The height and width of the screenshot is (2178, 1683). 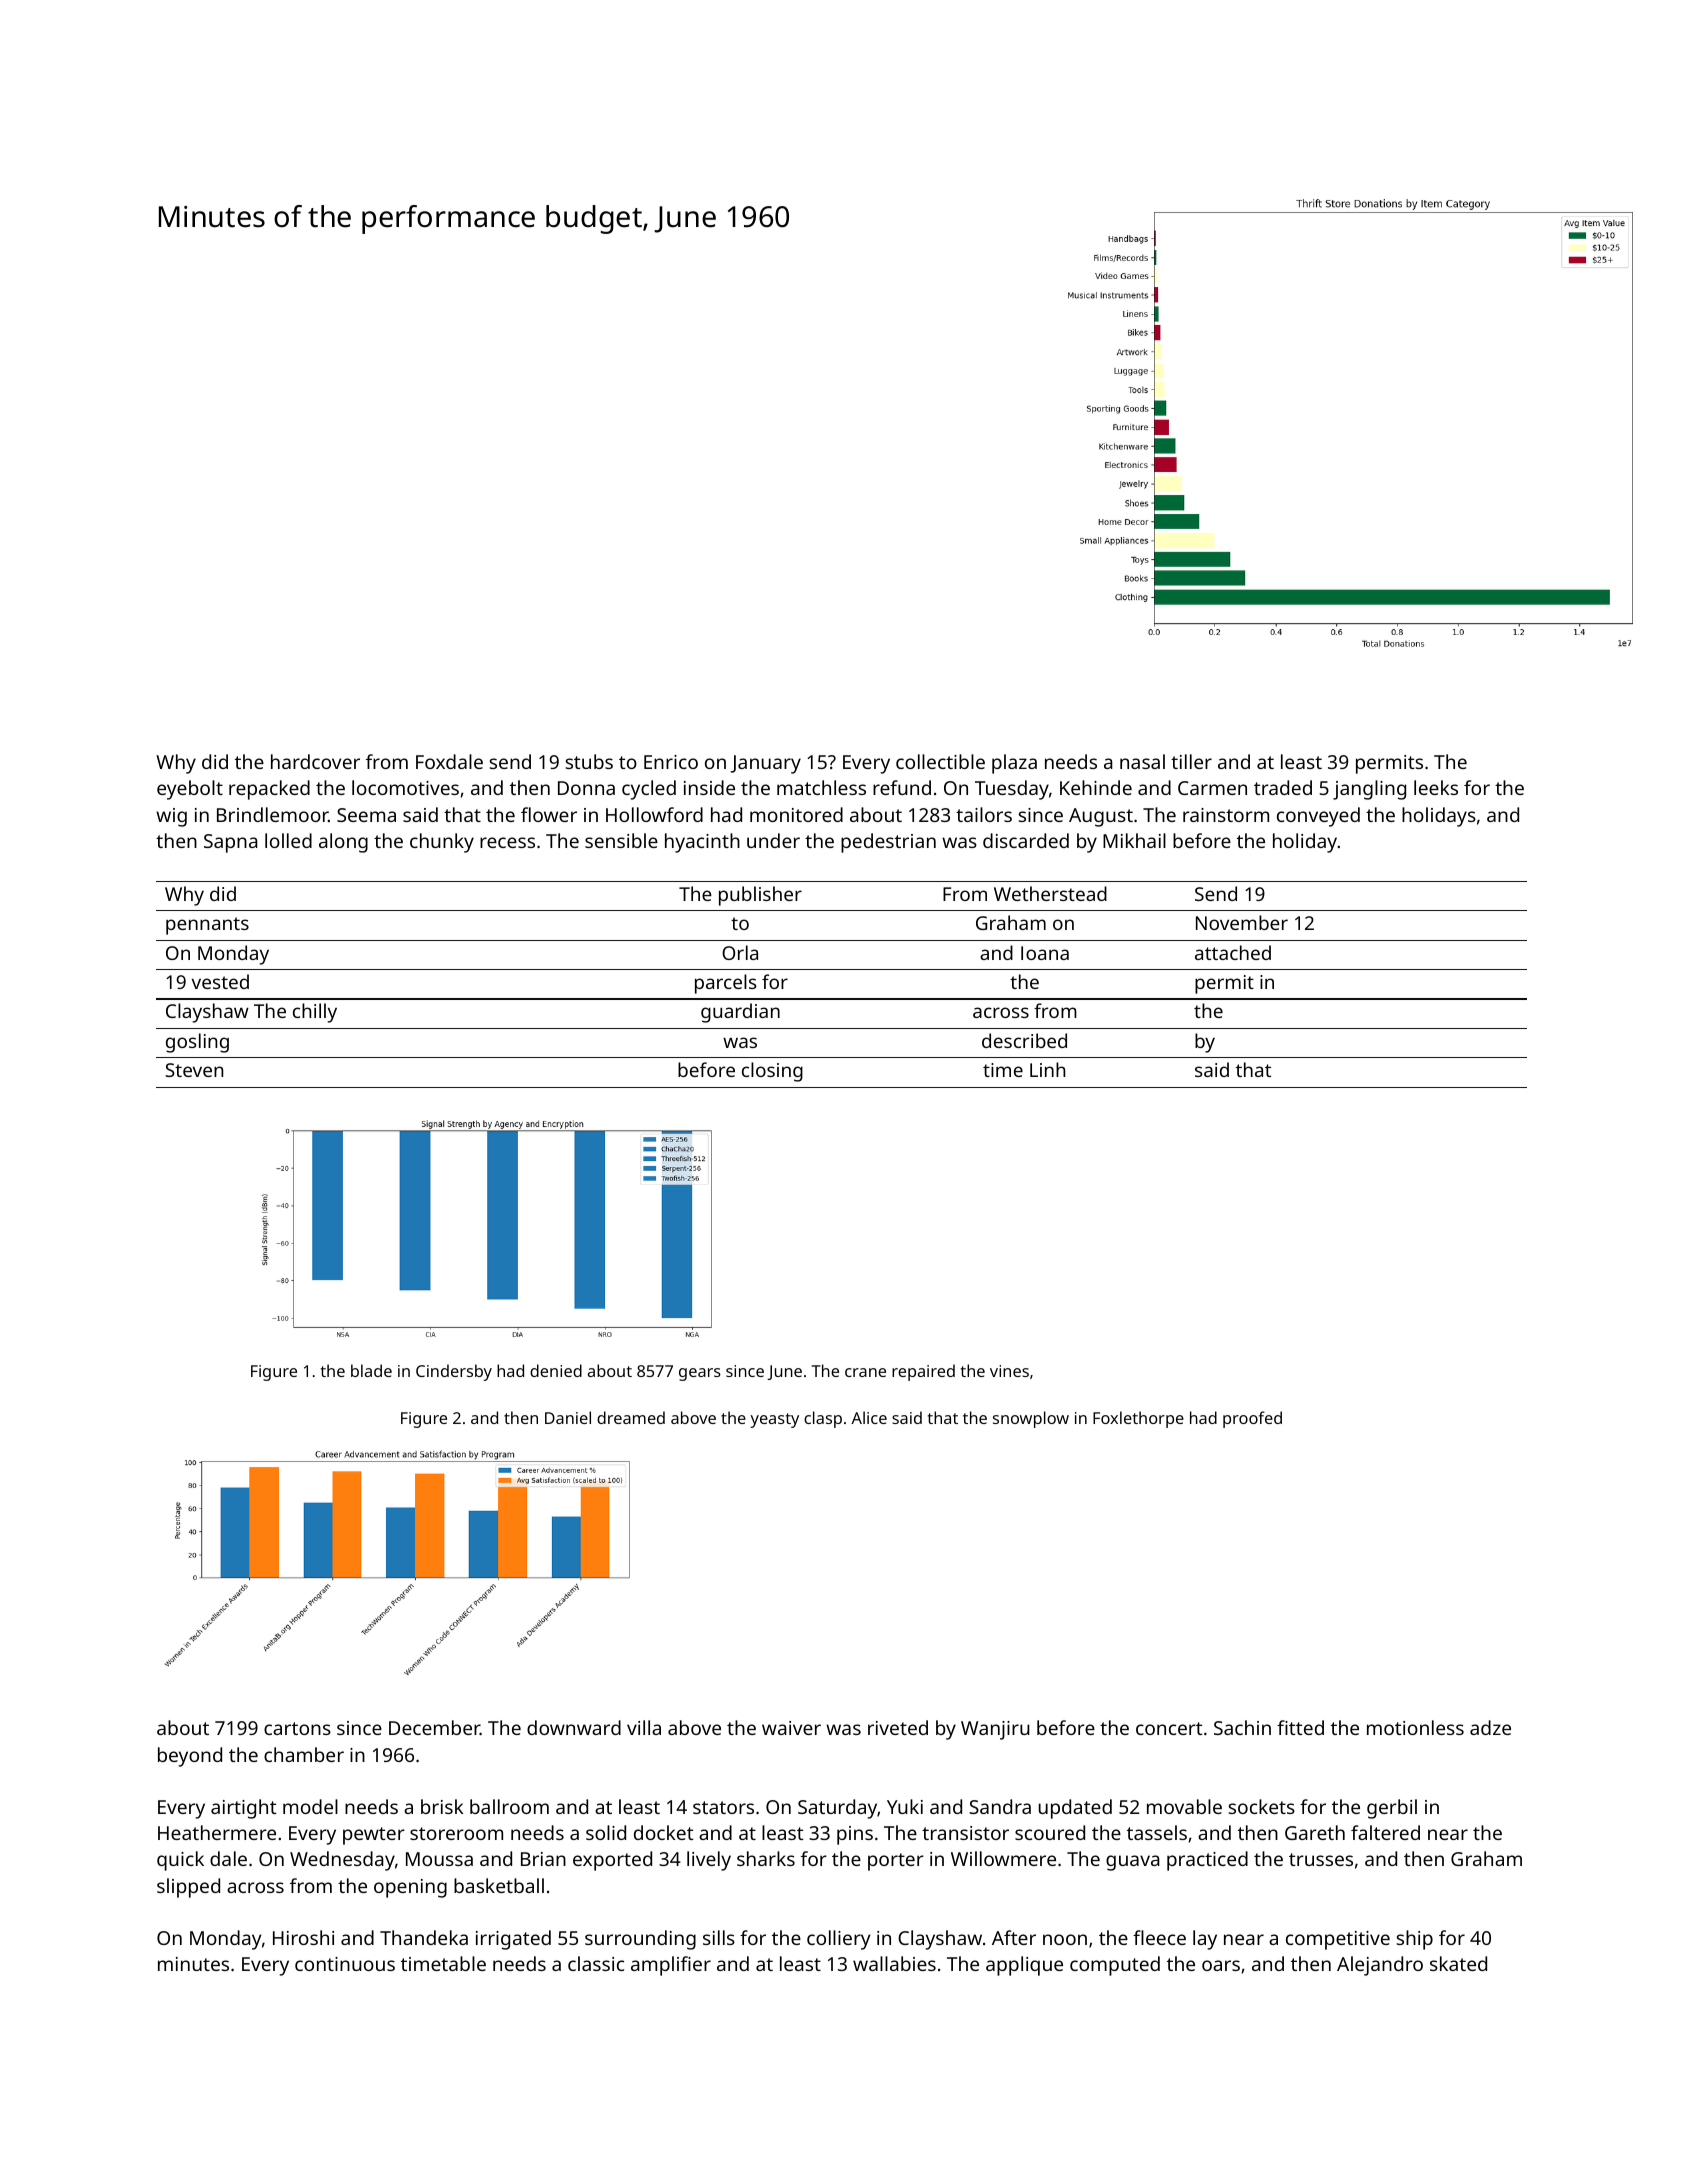 I want to click on rainstorm, so click(x=1226, y=815).
